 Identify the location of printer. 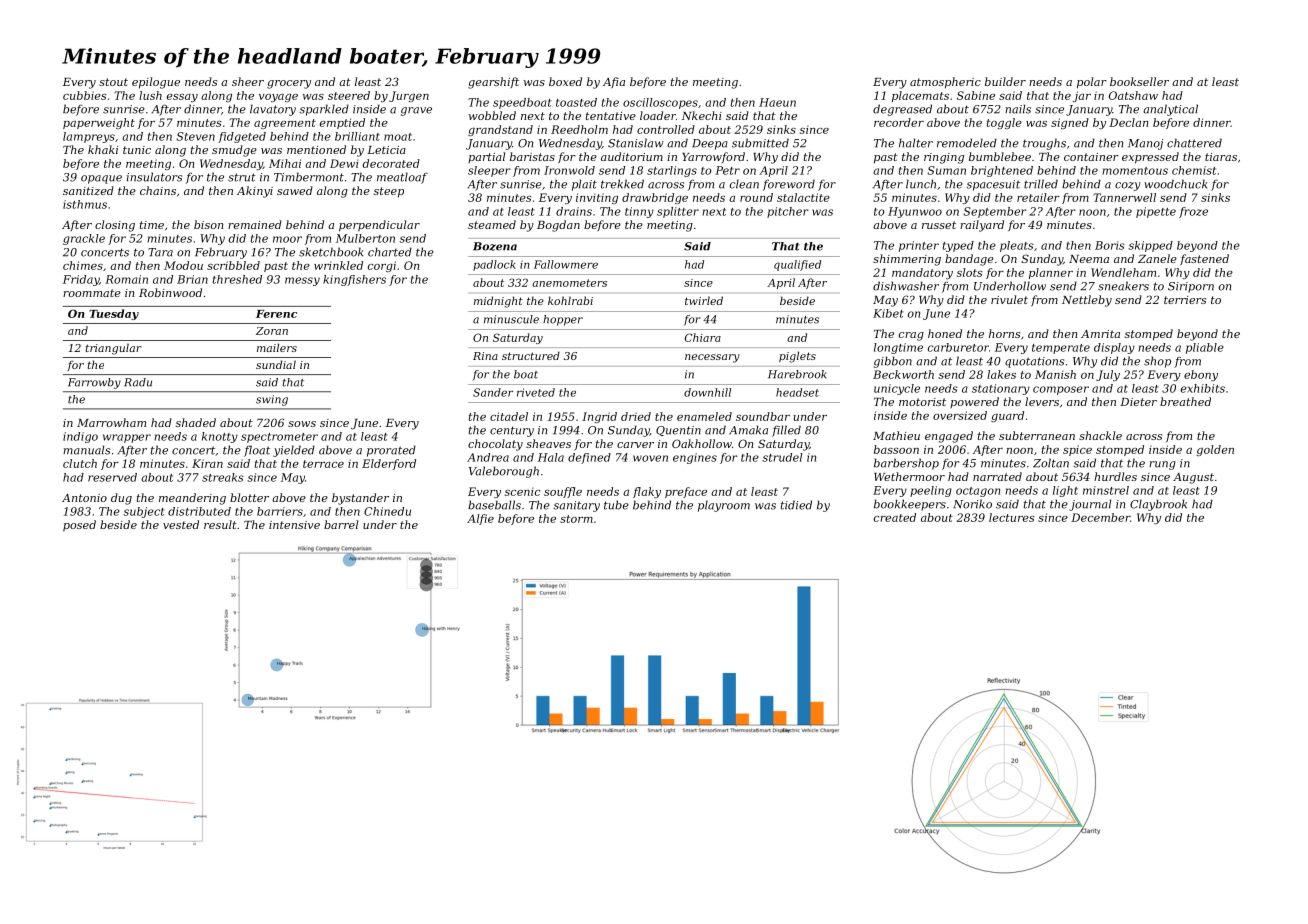
(919, 246).
